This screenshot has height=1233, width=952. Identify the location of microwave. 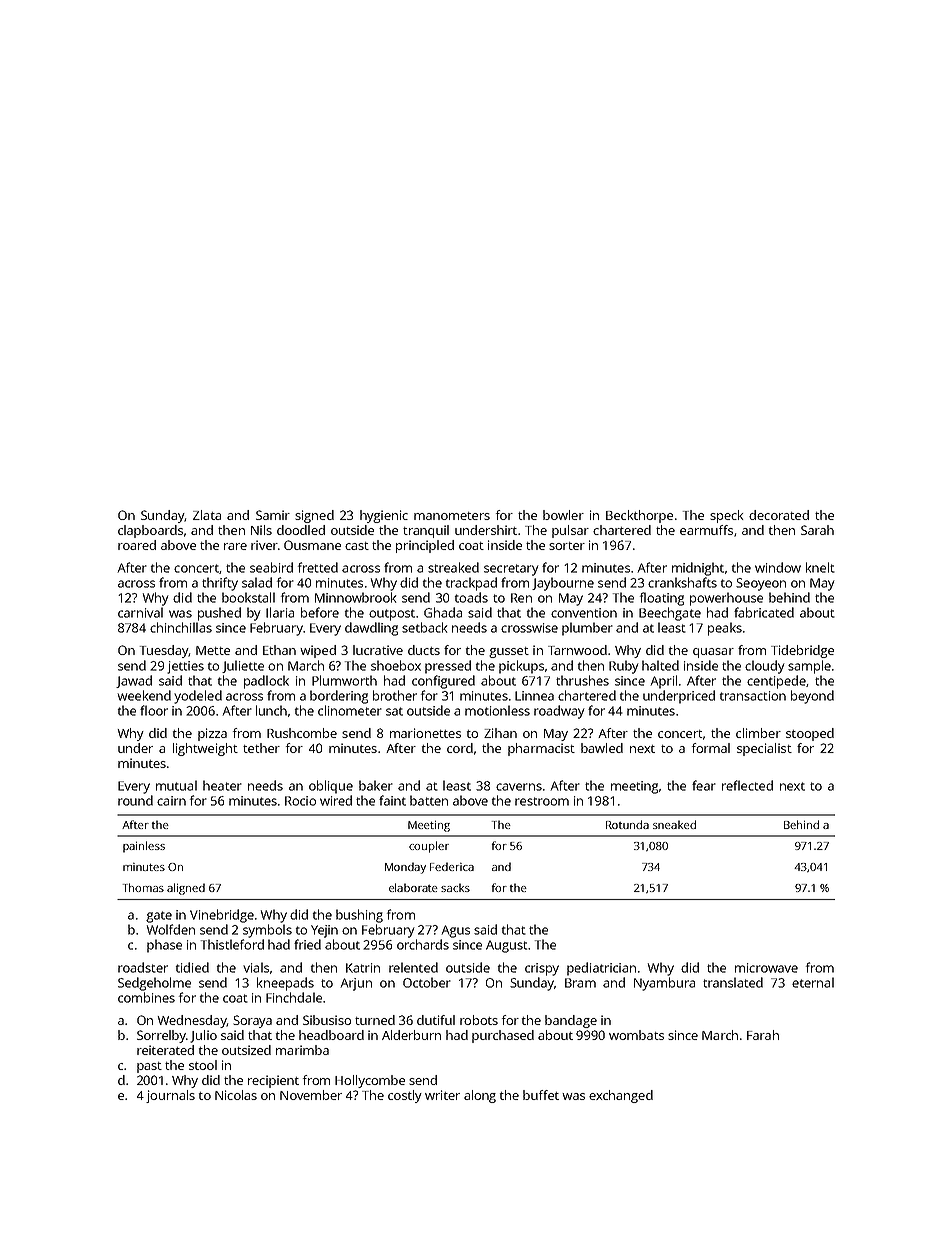
(766, 968).
